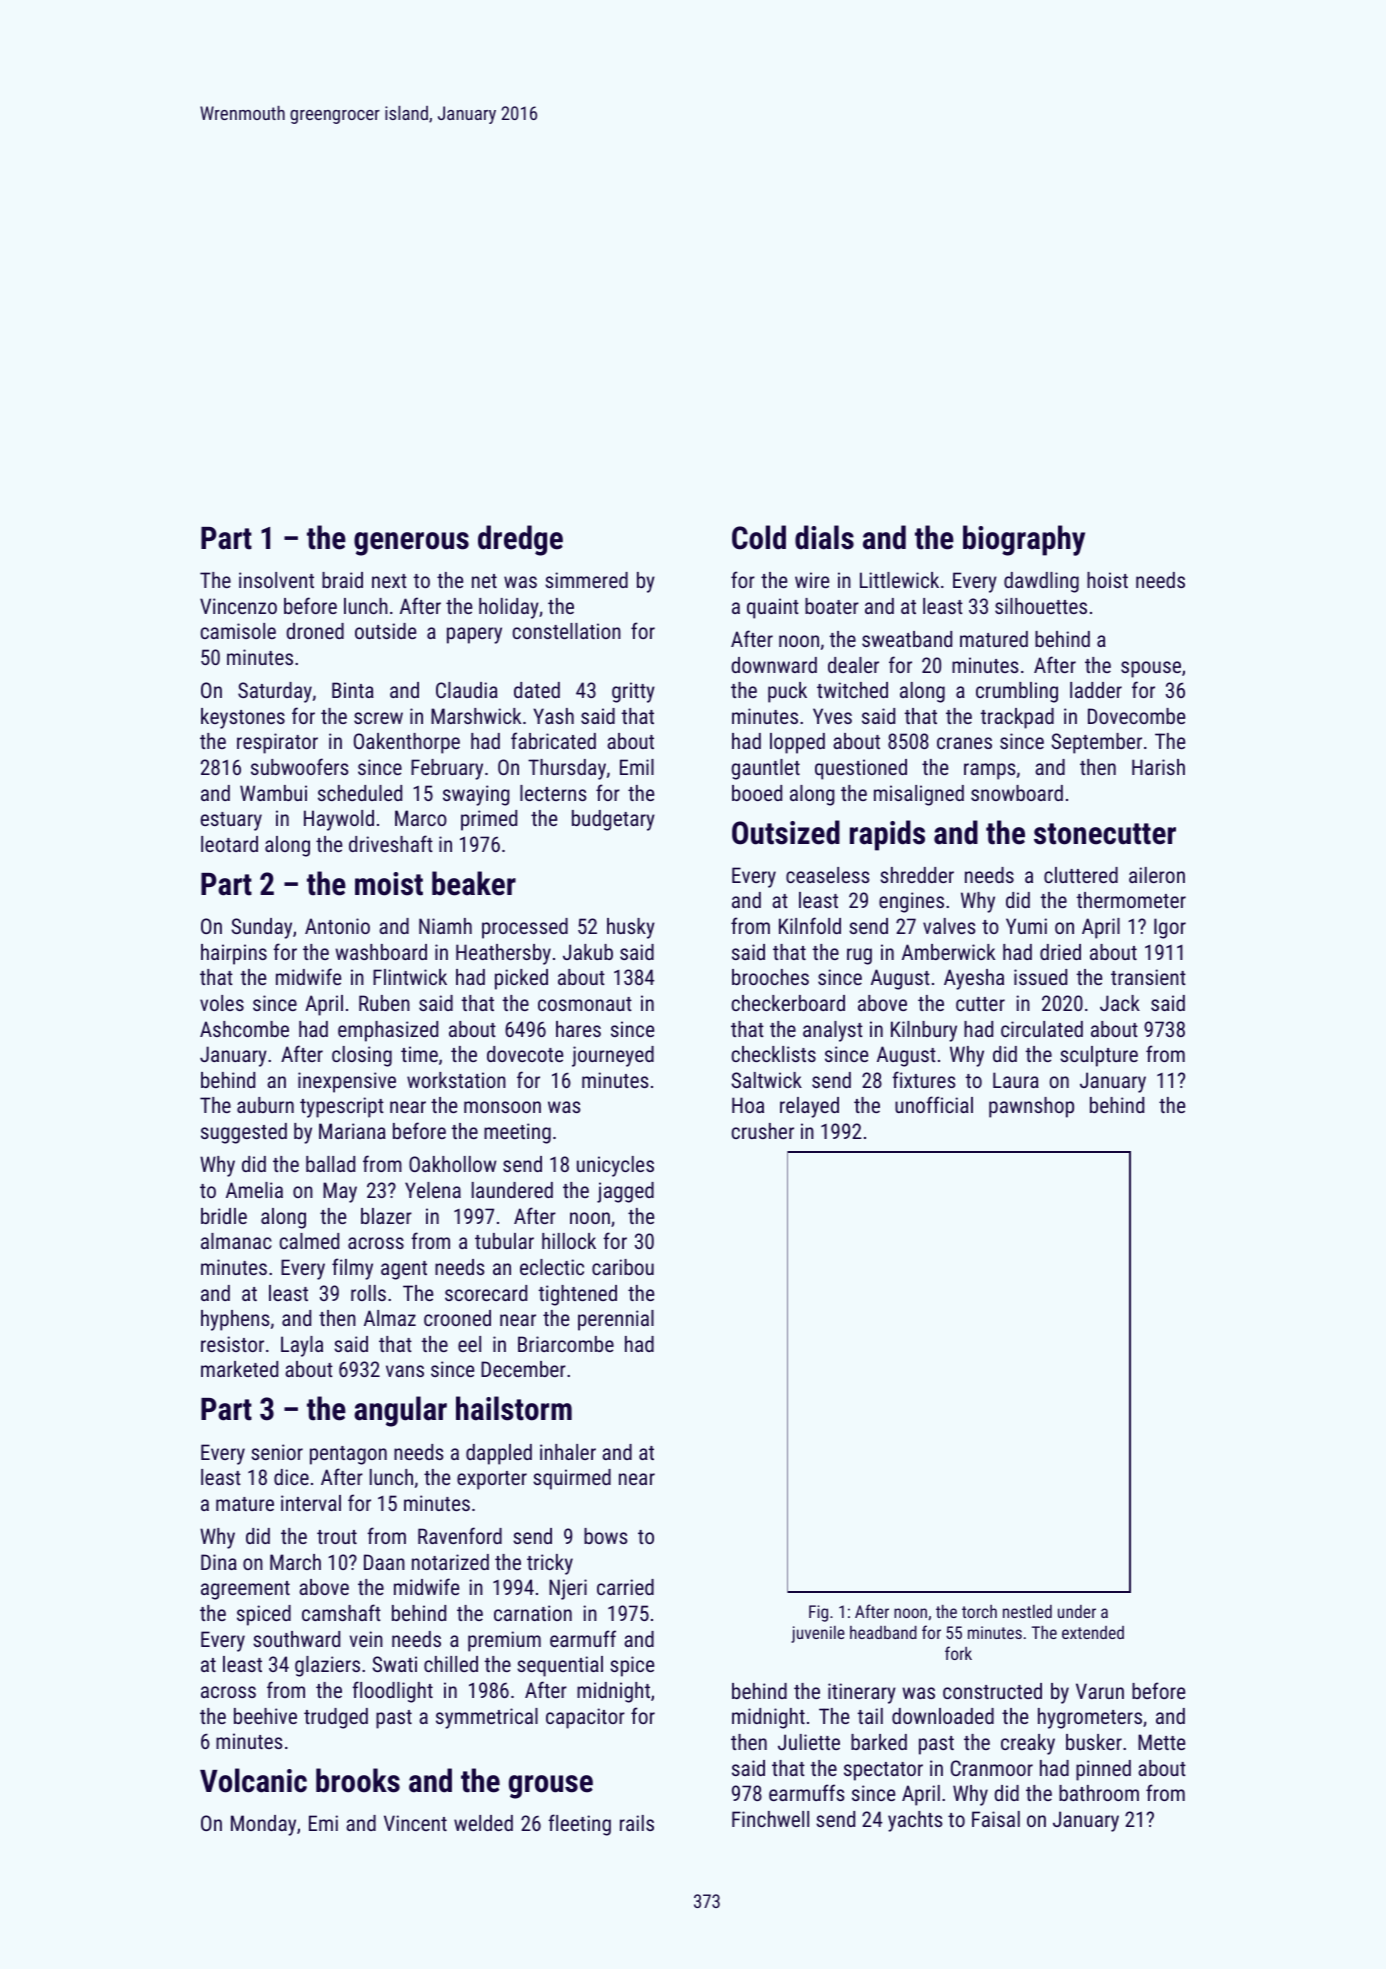  What do you see at coordinates (824, 537) in the page?
I see `dials` at bounding box center [824, 537].
